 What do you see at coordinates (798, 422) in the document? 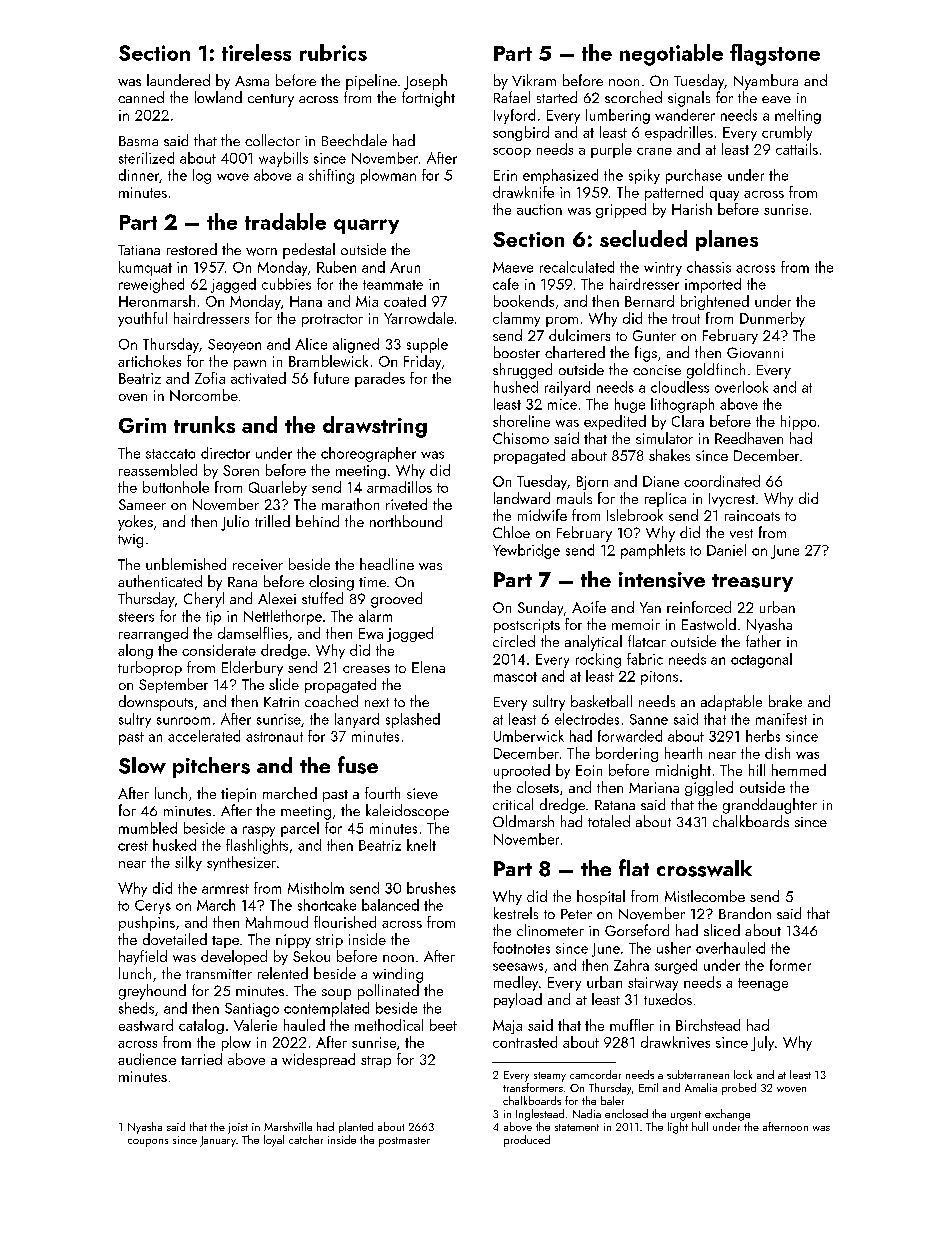
I see `hippo` at bounding box center [798, 422].
